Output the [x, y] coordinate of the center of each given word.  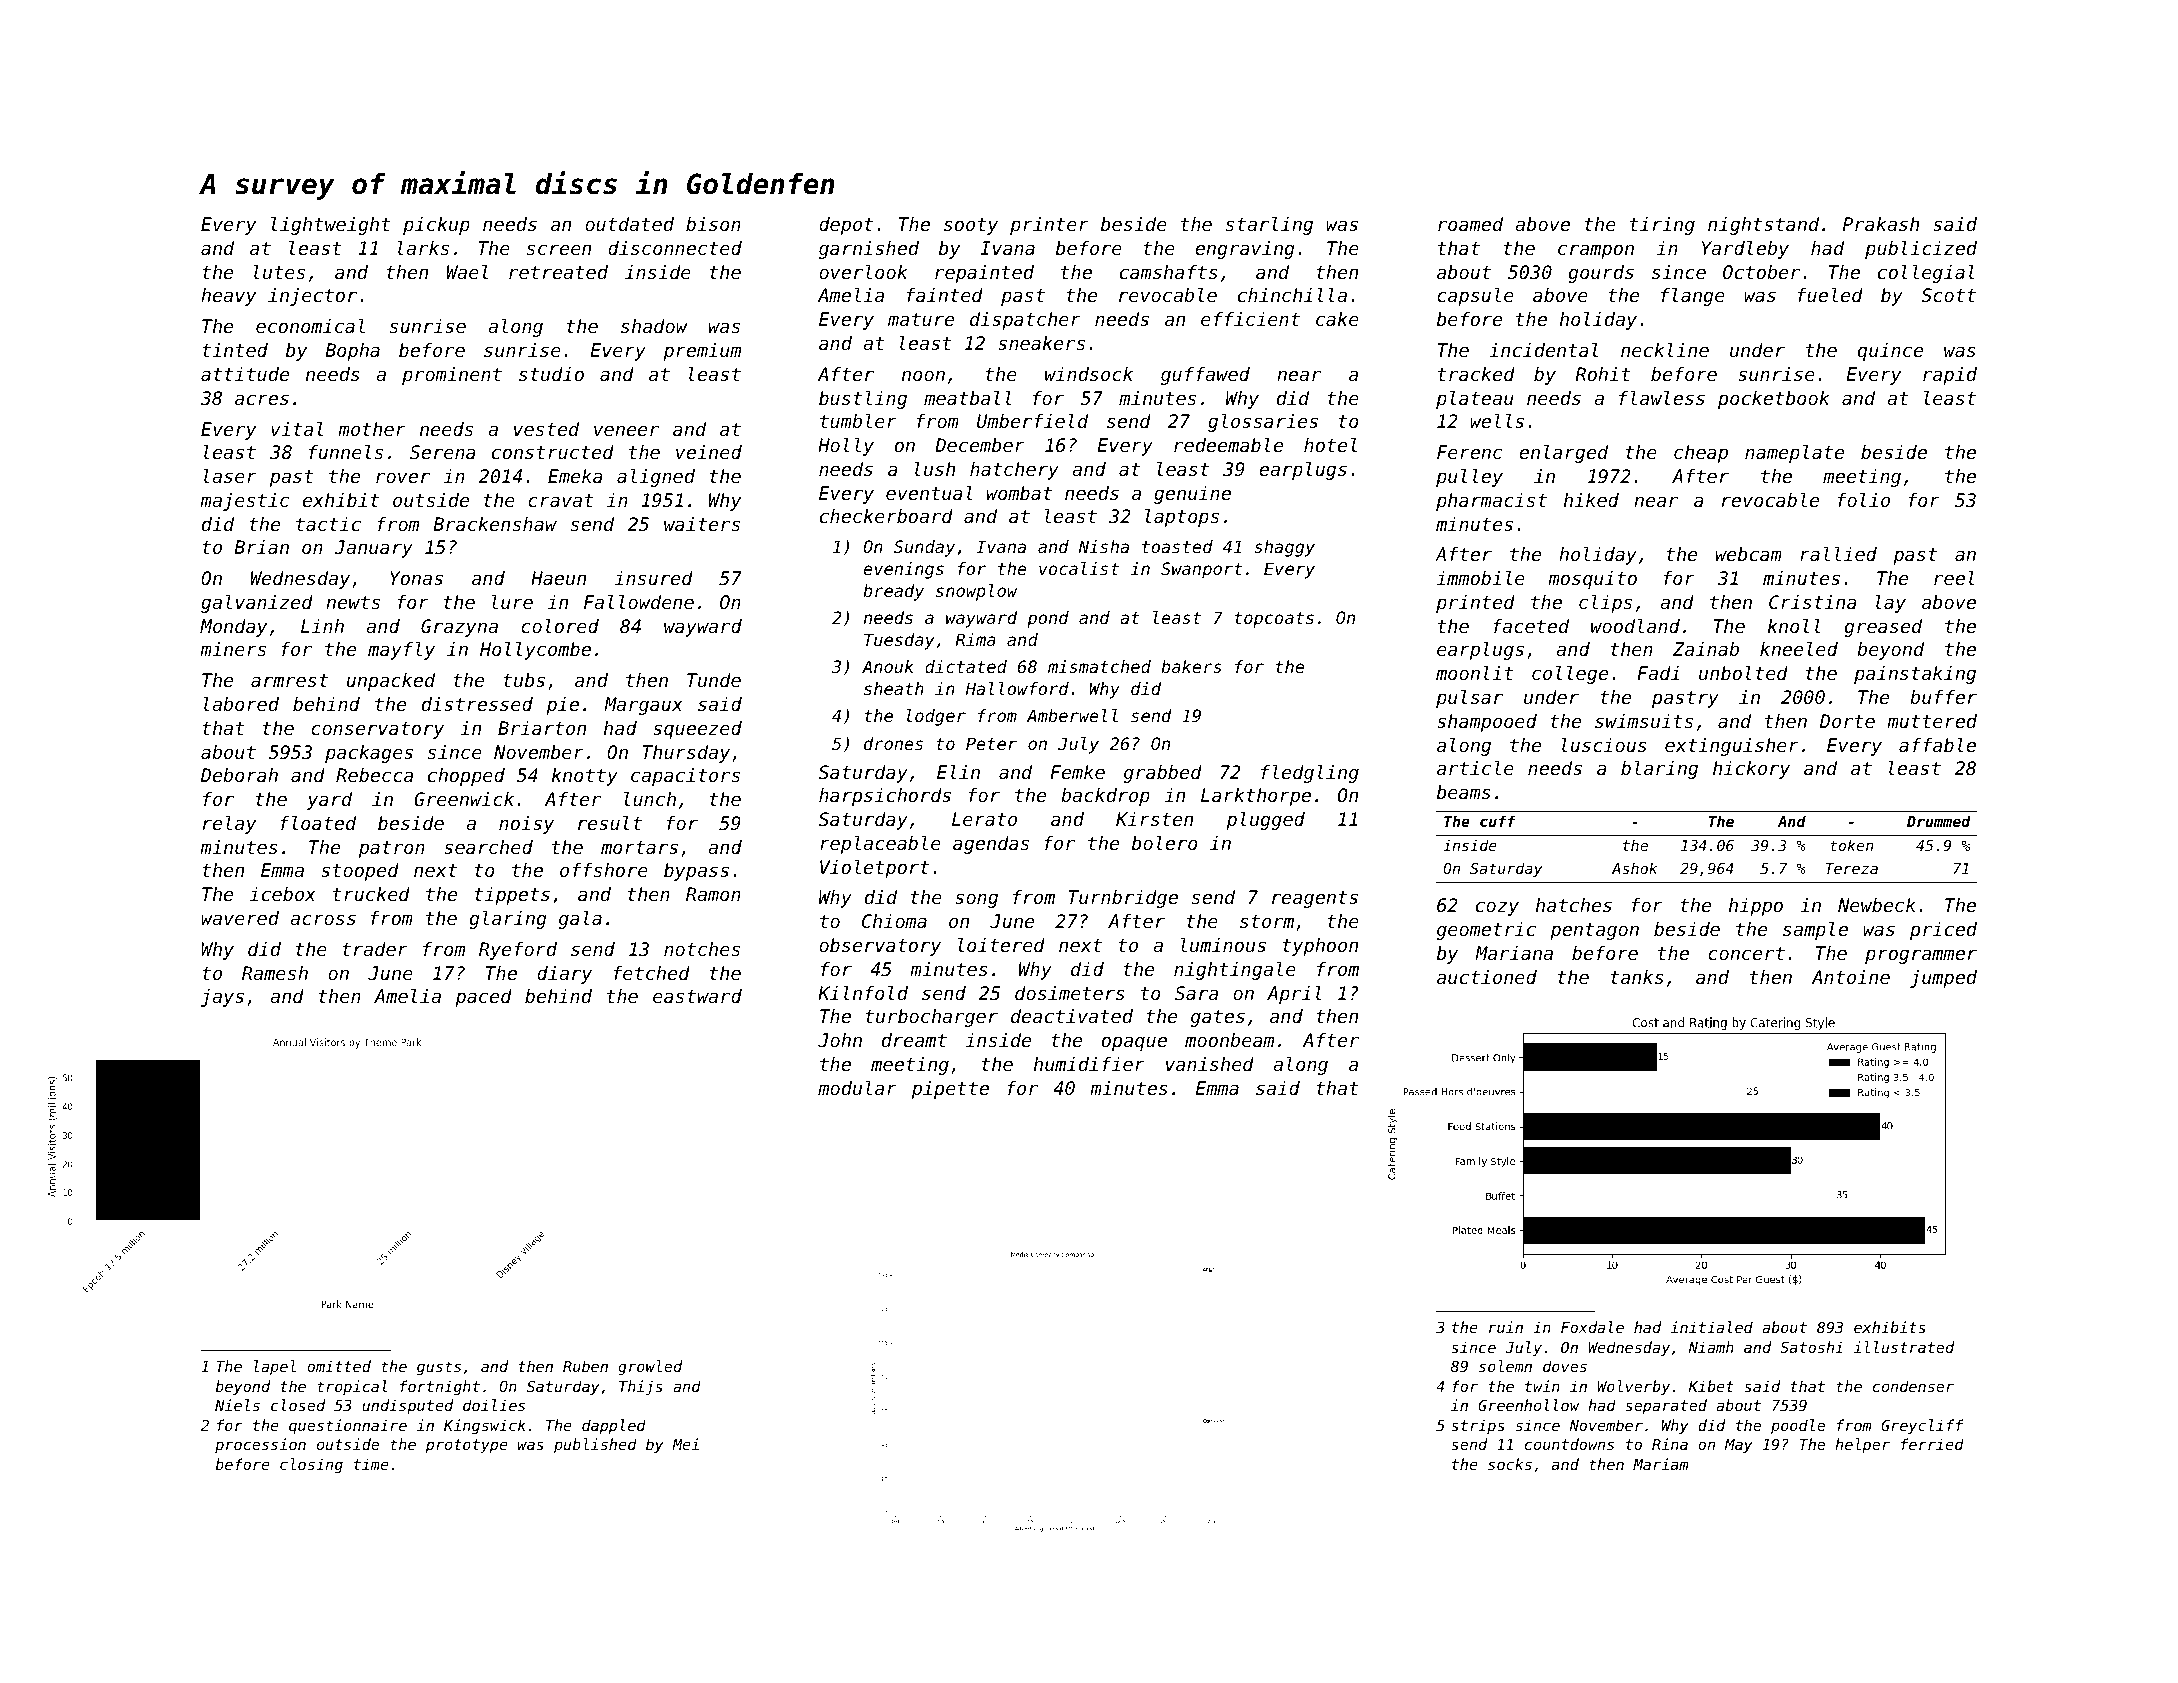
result [610, 823]
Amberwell [1072, 715]
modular [857, 1088]
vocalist [1079, 568]
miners [233, 649]
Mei [685, 1444]
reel [1954, 578]
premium [702, 352]
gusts [439, 1368]
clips [1605, 604]
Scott [1948, 295]
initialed [1712, 1327]
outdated [629, 224]
